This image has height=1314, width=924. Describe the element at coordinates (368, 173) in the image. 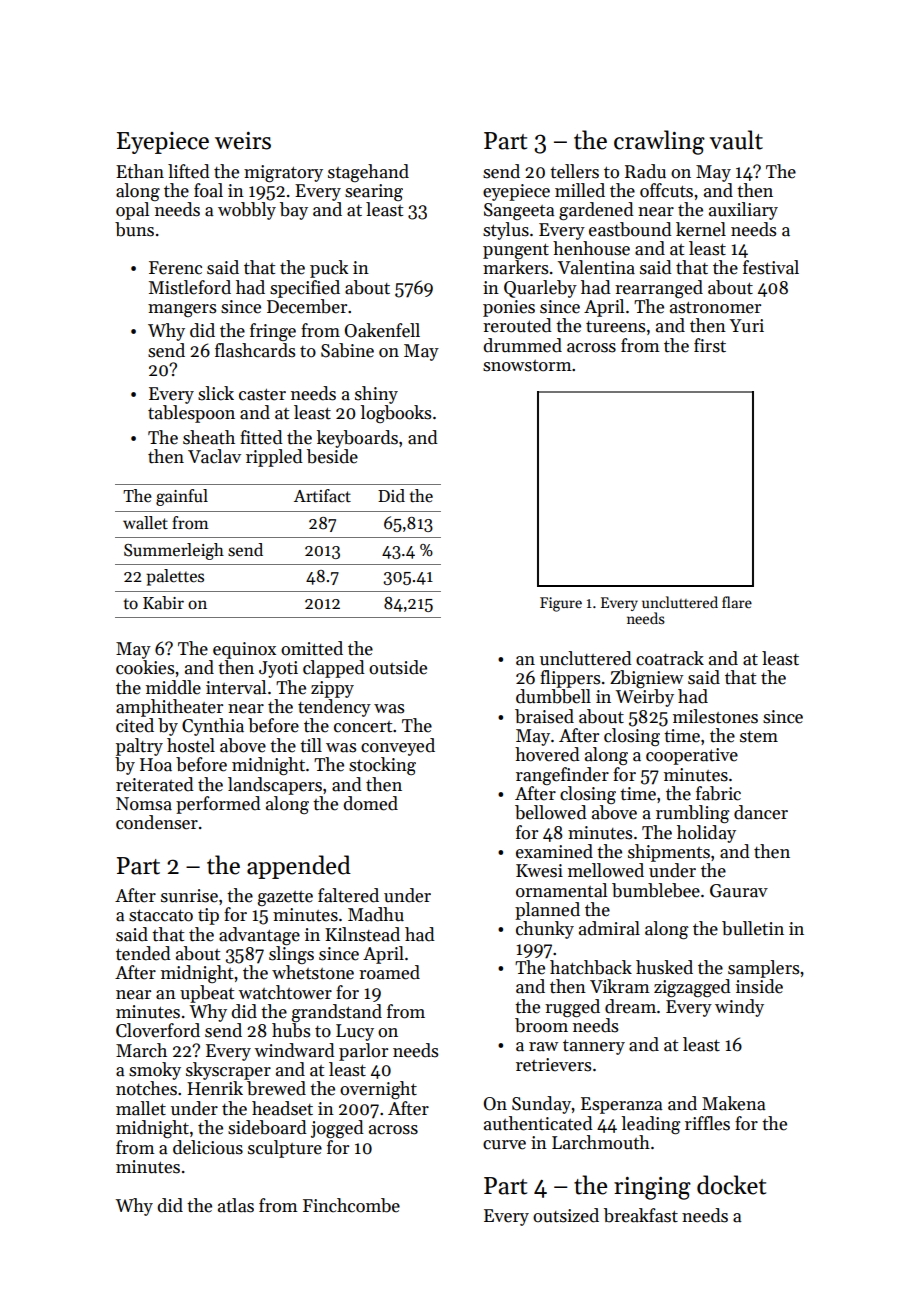

I see `stagehand` at that location.
